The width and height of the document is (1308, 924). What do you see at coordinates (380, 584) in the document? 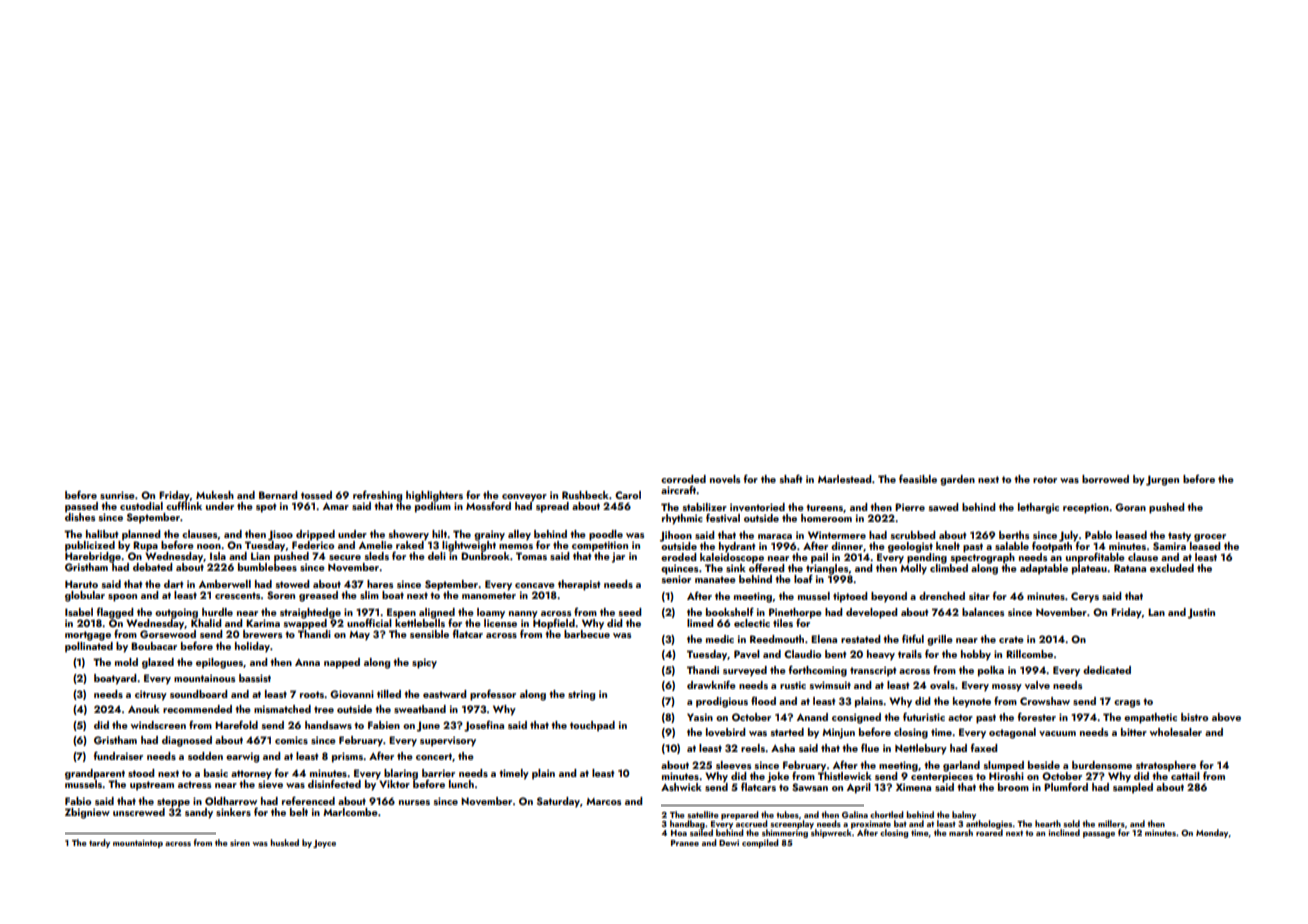
I see `hares` at bounding box center [380, 584].
